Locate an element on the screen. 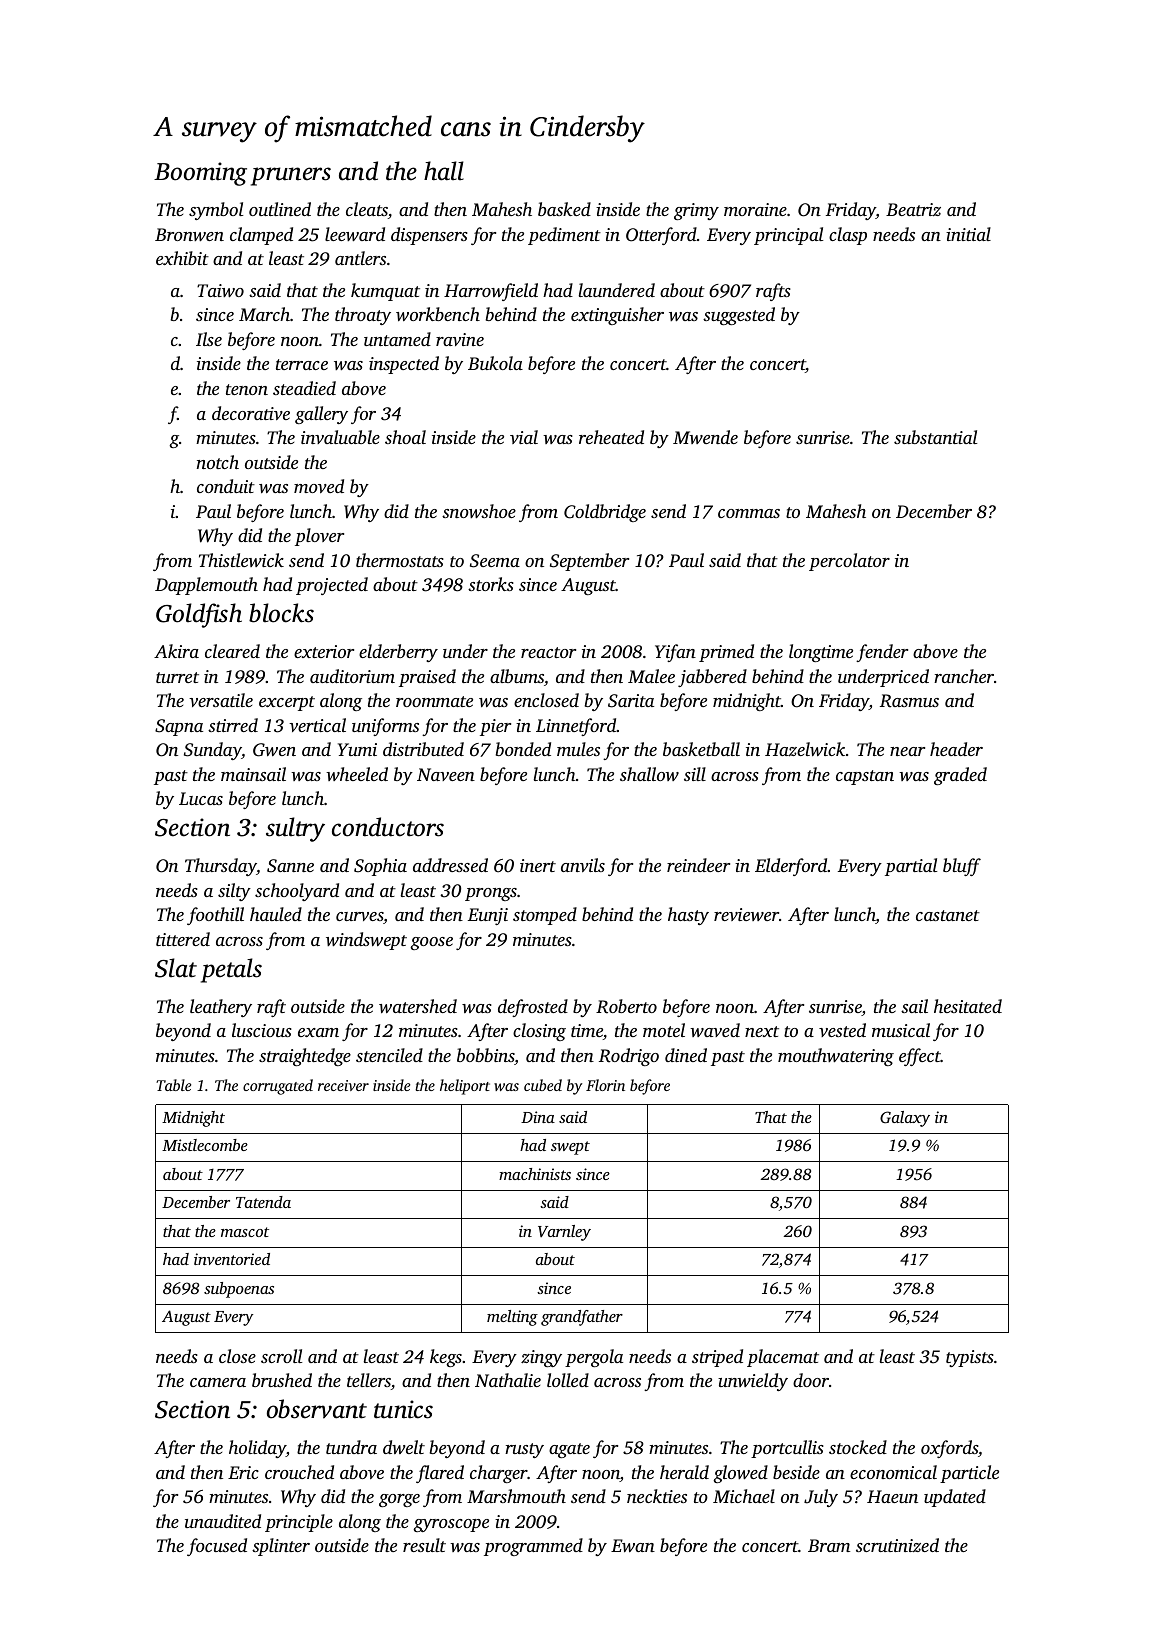 The height and width of the screenshot is (1646, 1164). sill is located at coordinates (695, 774).
